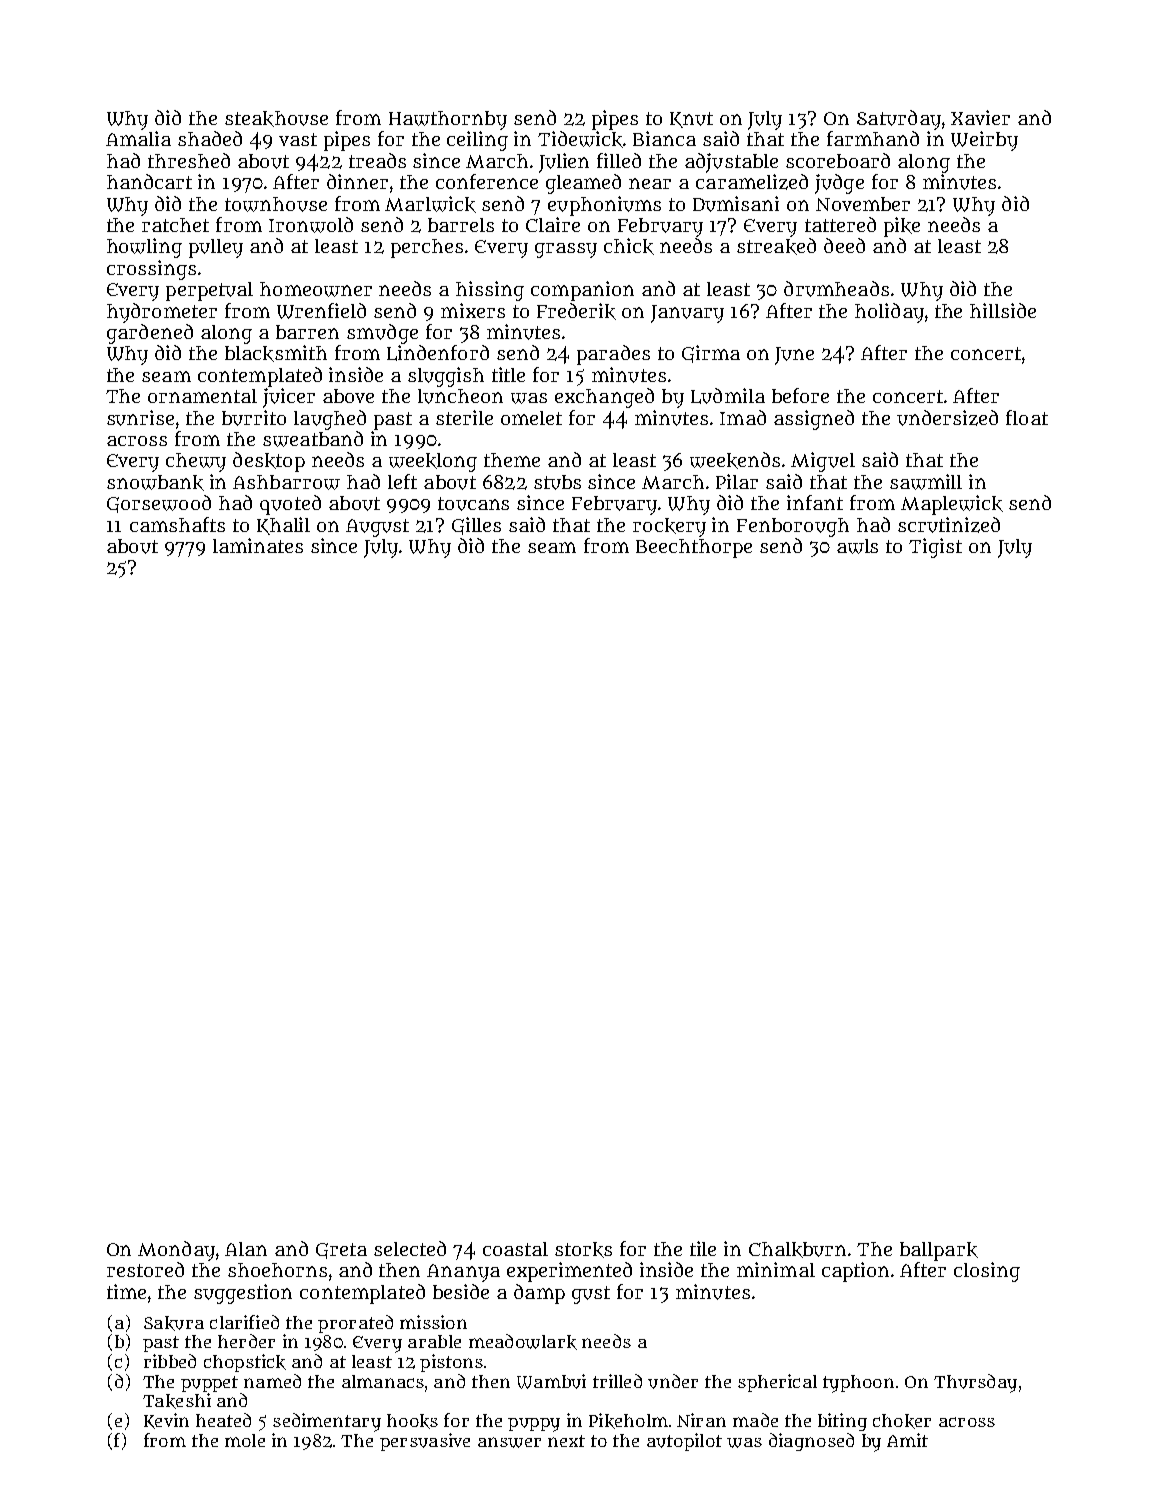  I want to click on laminates, so click(258, 545).
